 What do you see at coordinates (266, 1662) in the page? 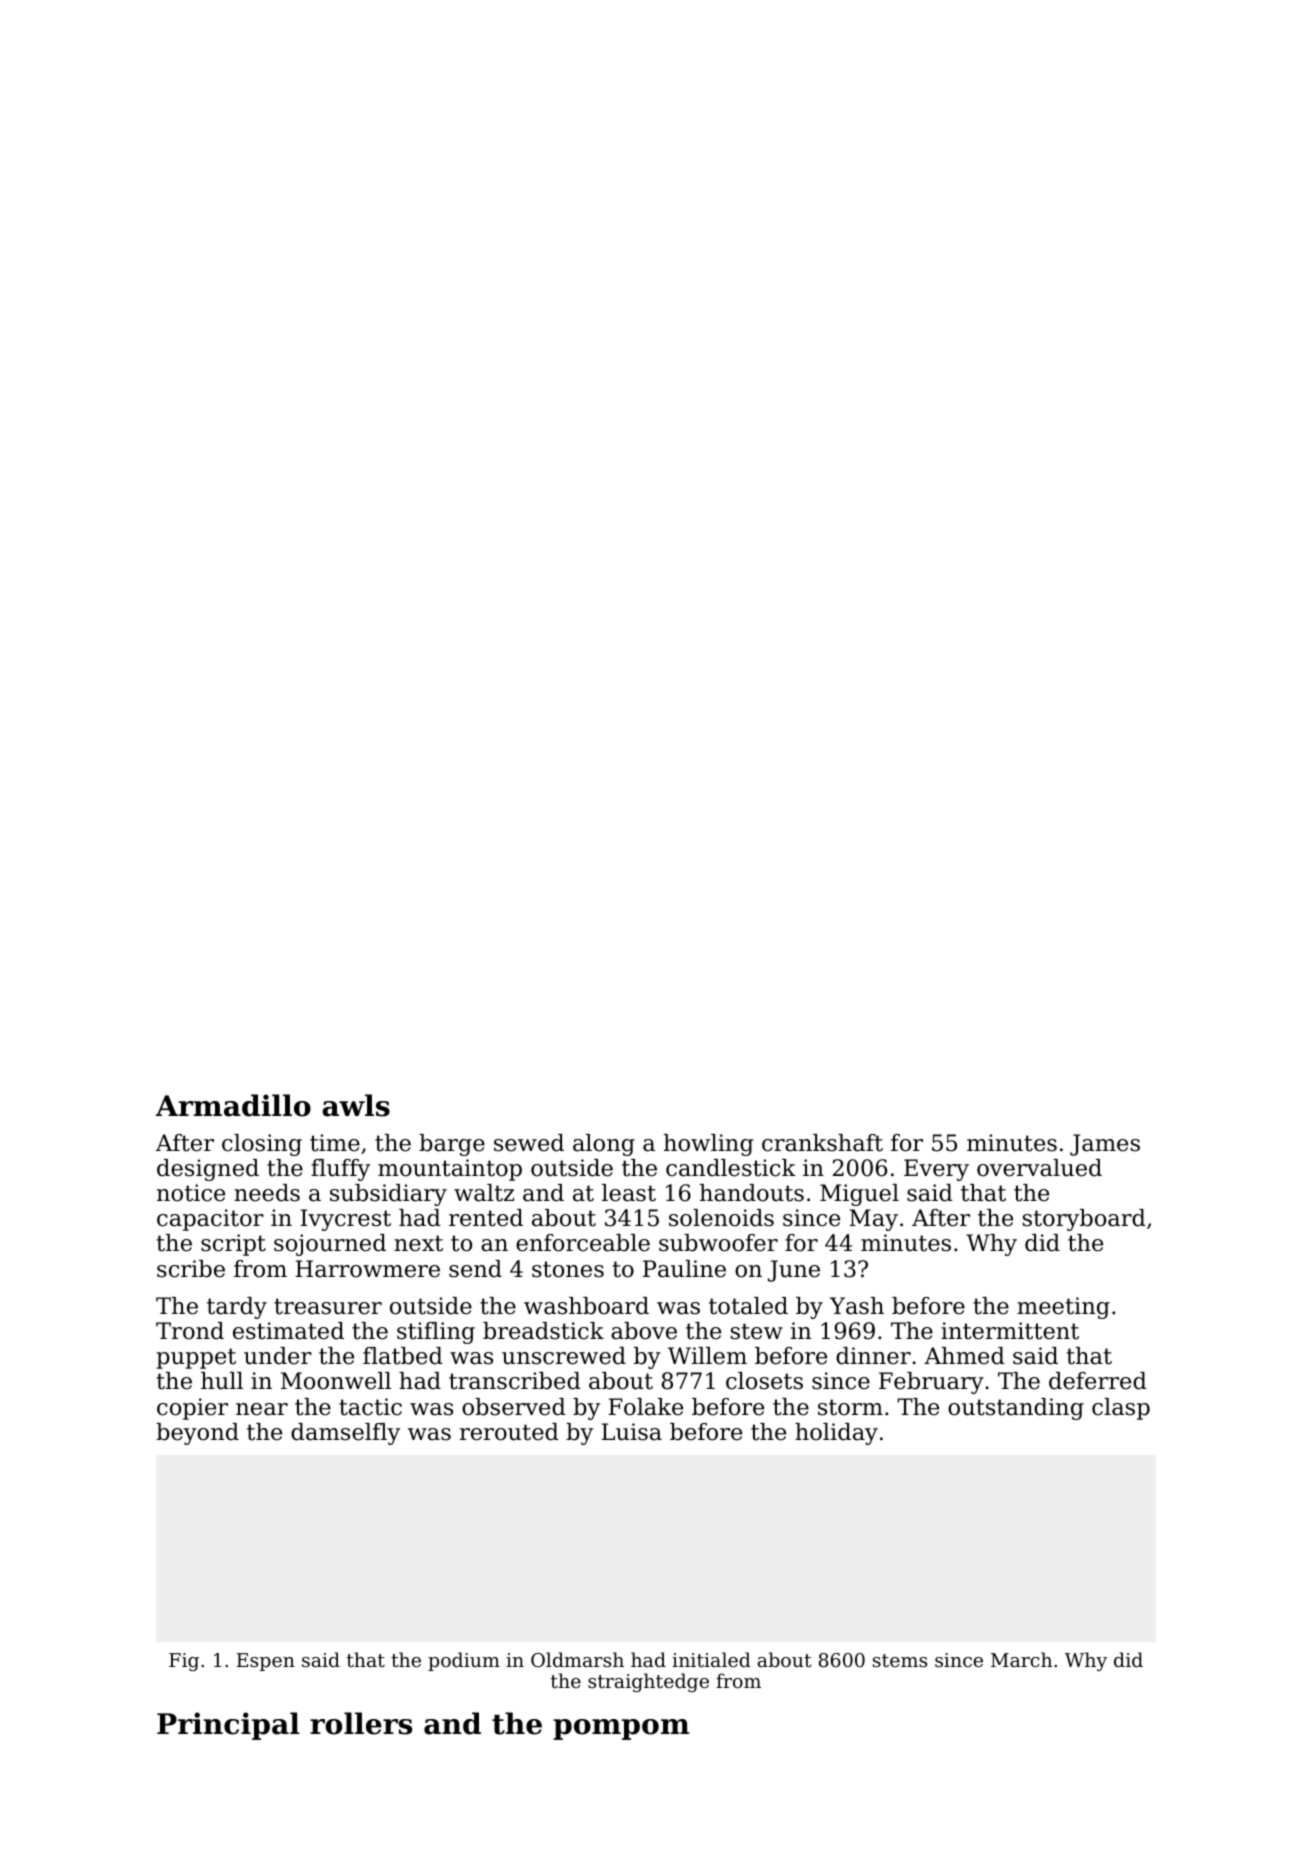
I see `Espen` at bounding box center [266, 1662].
